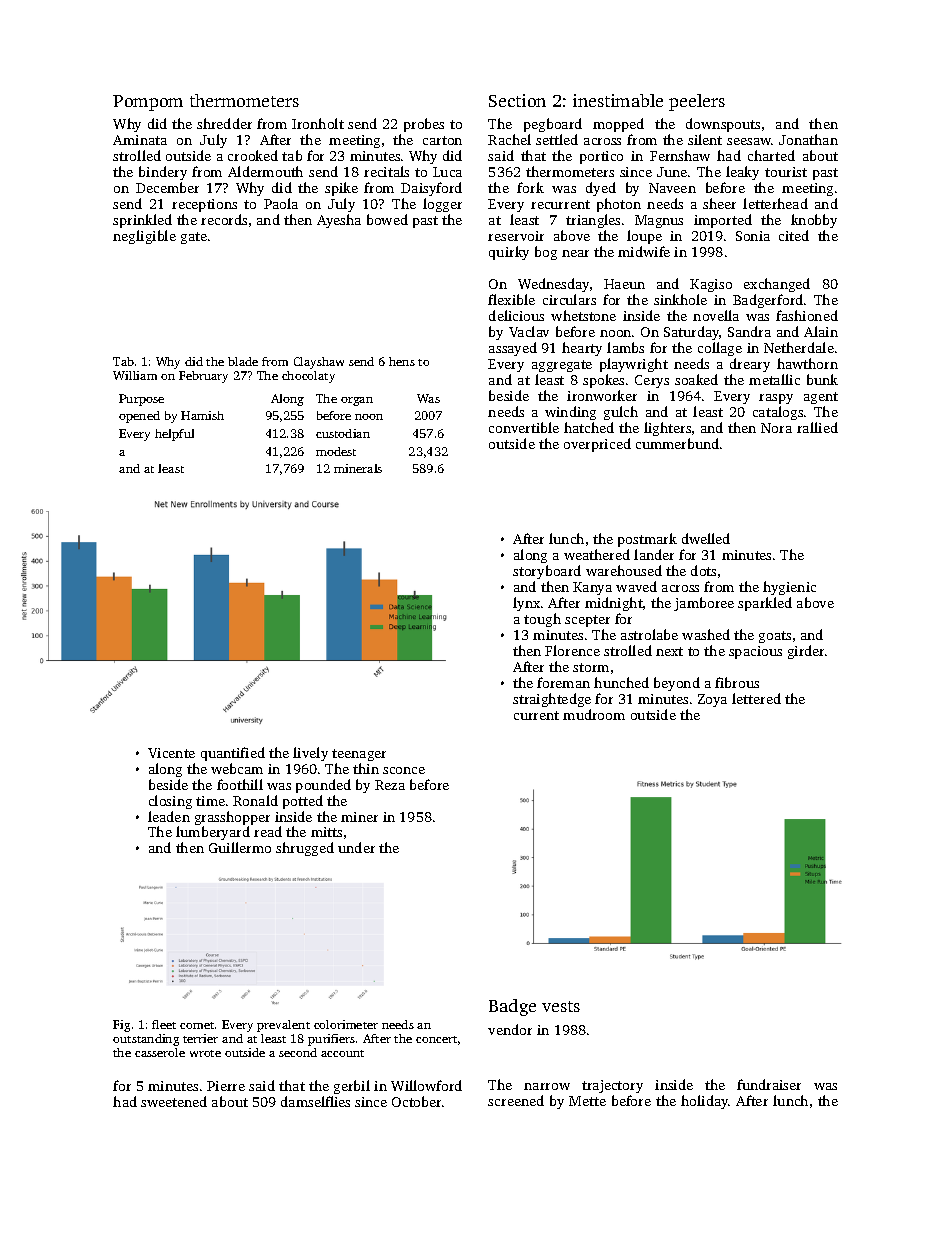  What do you see at coordinates (592, 588) in the image?
I see `Kanya` at bounding box center [592, 588].
